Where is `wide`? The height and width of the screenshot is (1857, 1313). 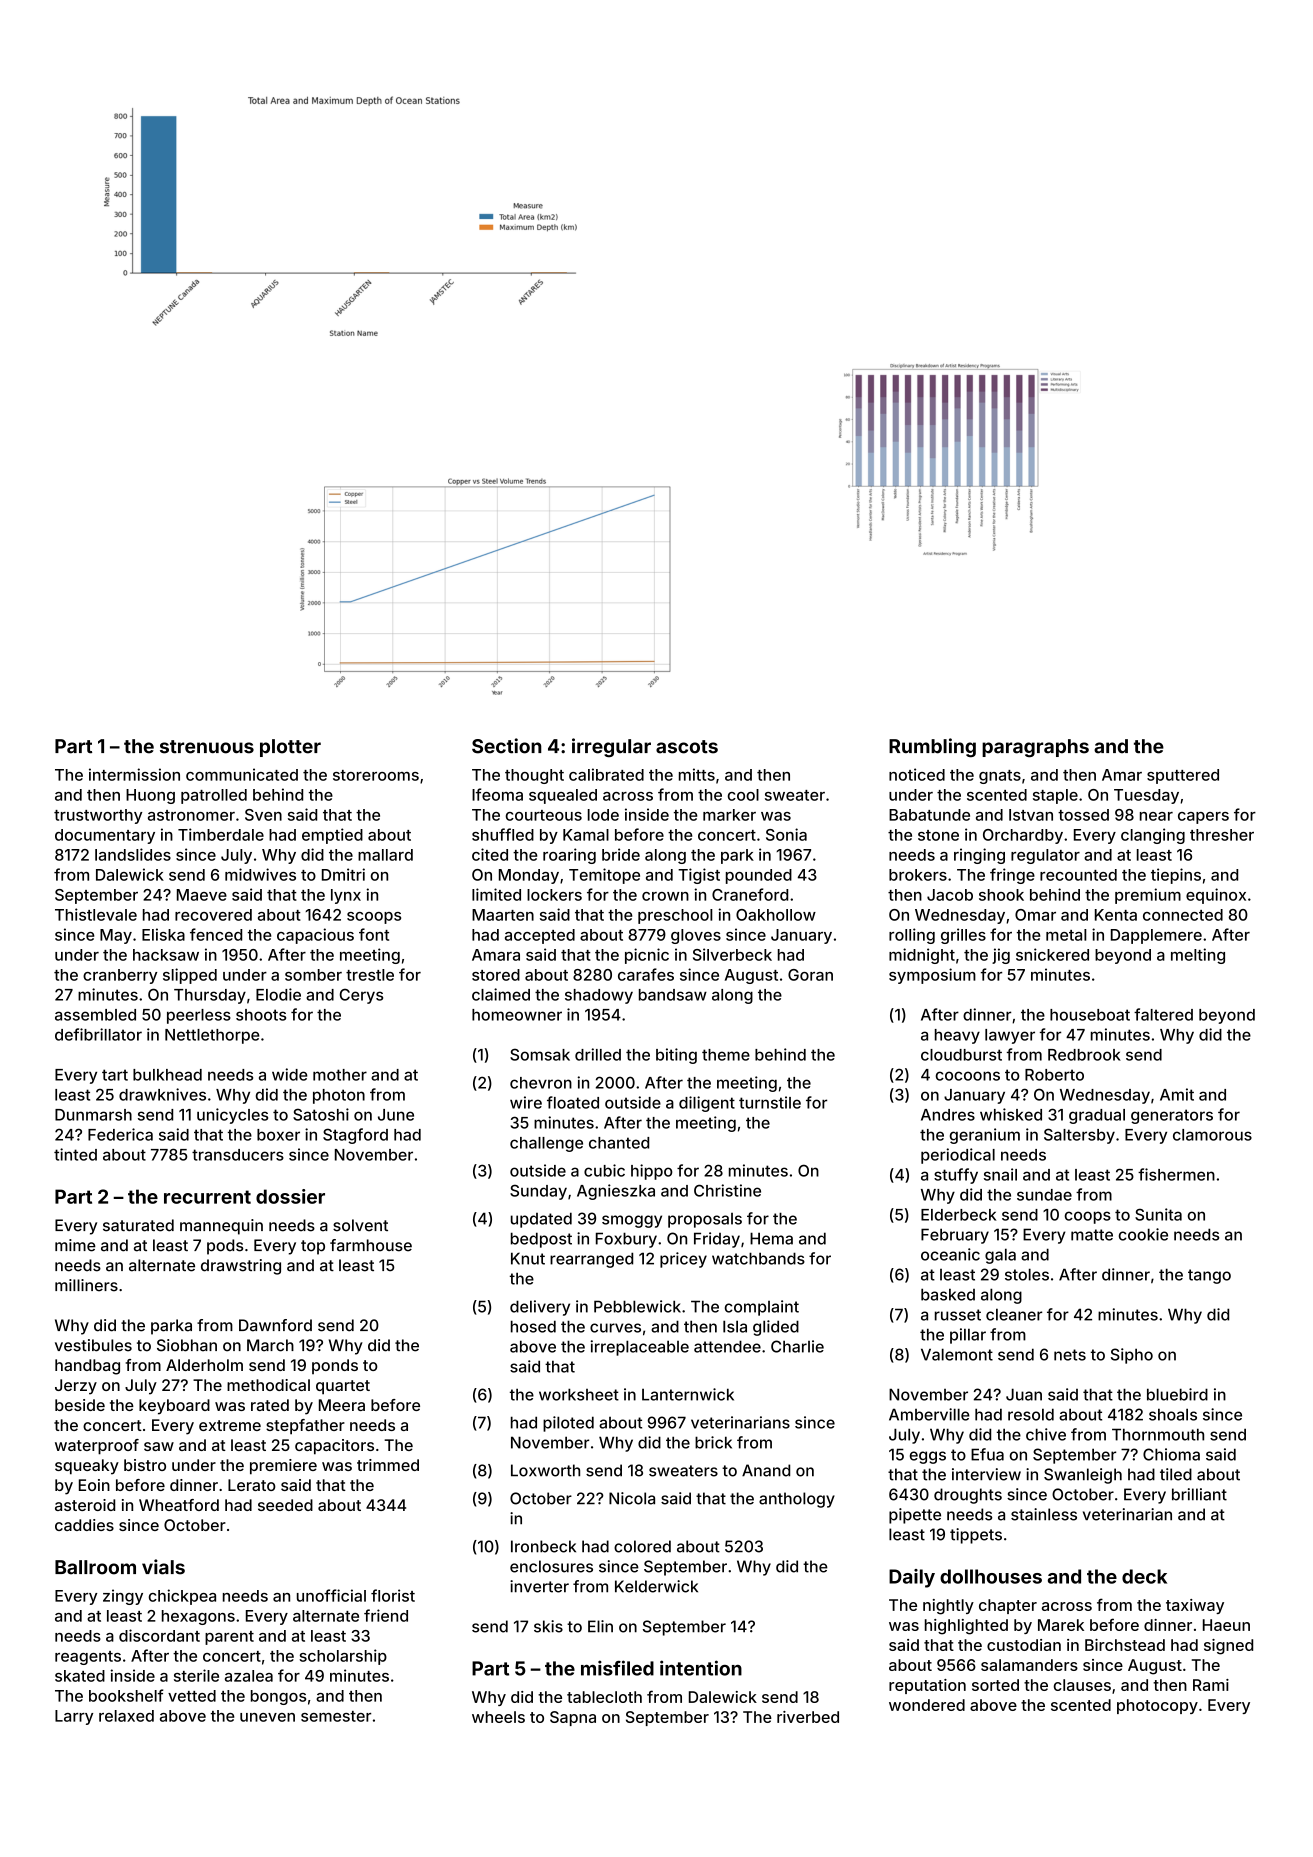 wide is located at coordinates (290, 1074).
